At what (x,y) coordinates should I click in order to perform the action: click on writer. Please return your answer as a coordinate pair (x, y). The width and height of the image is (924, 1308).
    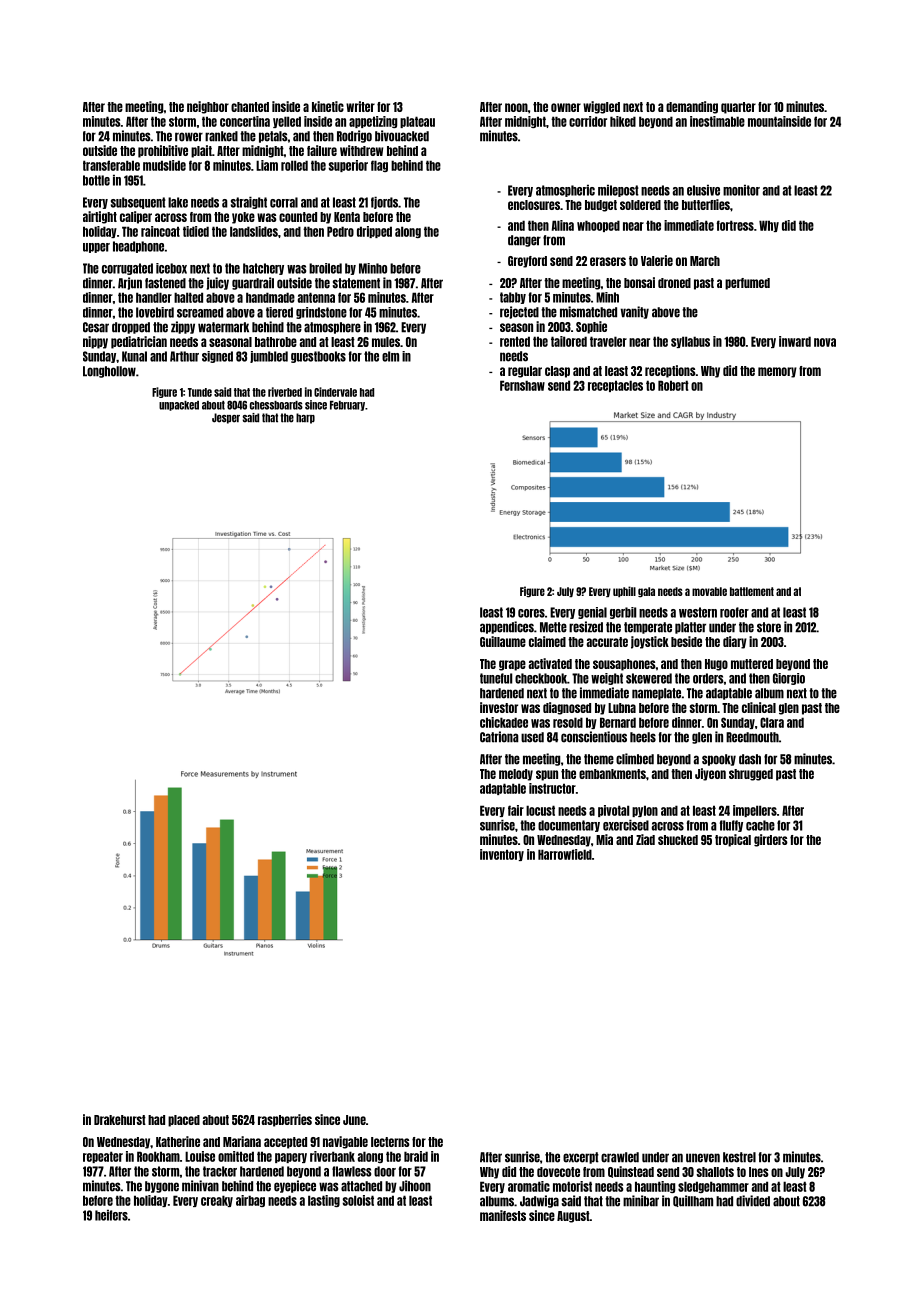
    Looking at the image, I should click on (360, 106).
